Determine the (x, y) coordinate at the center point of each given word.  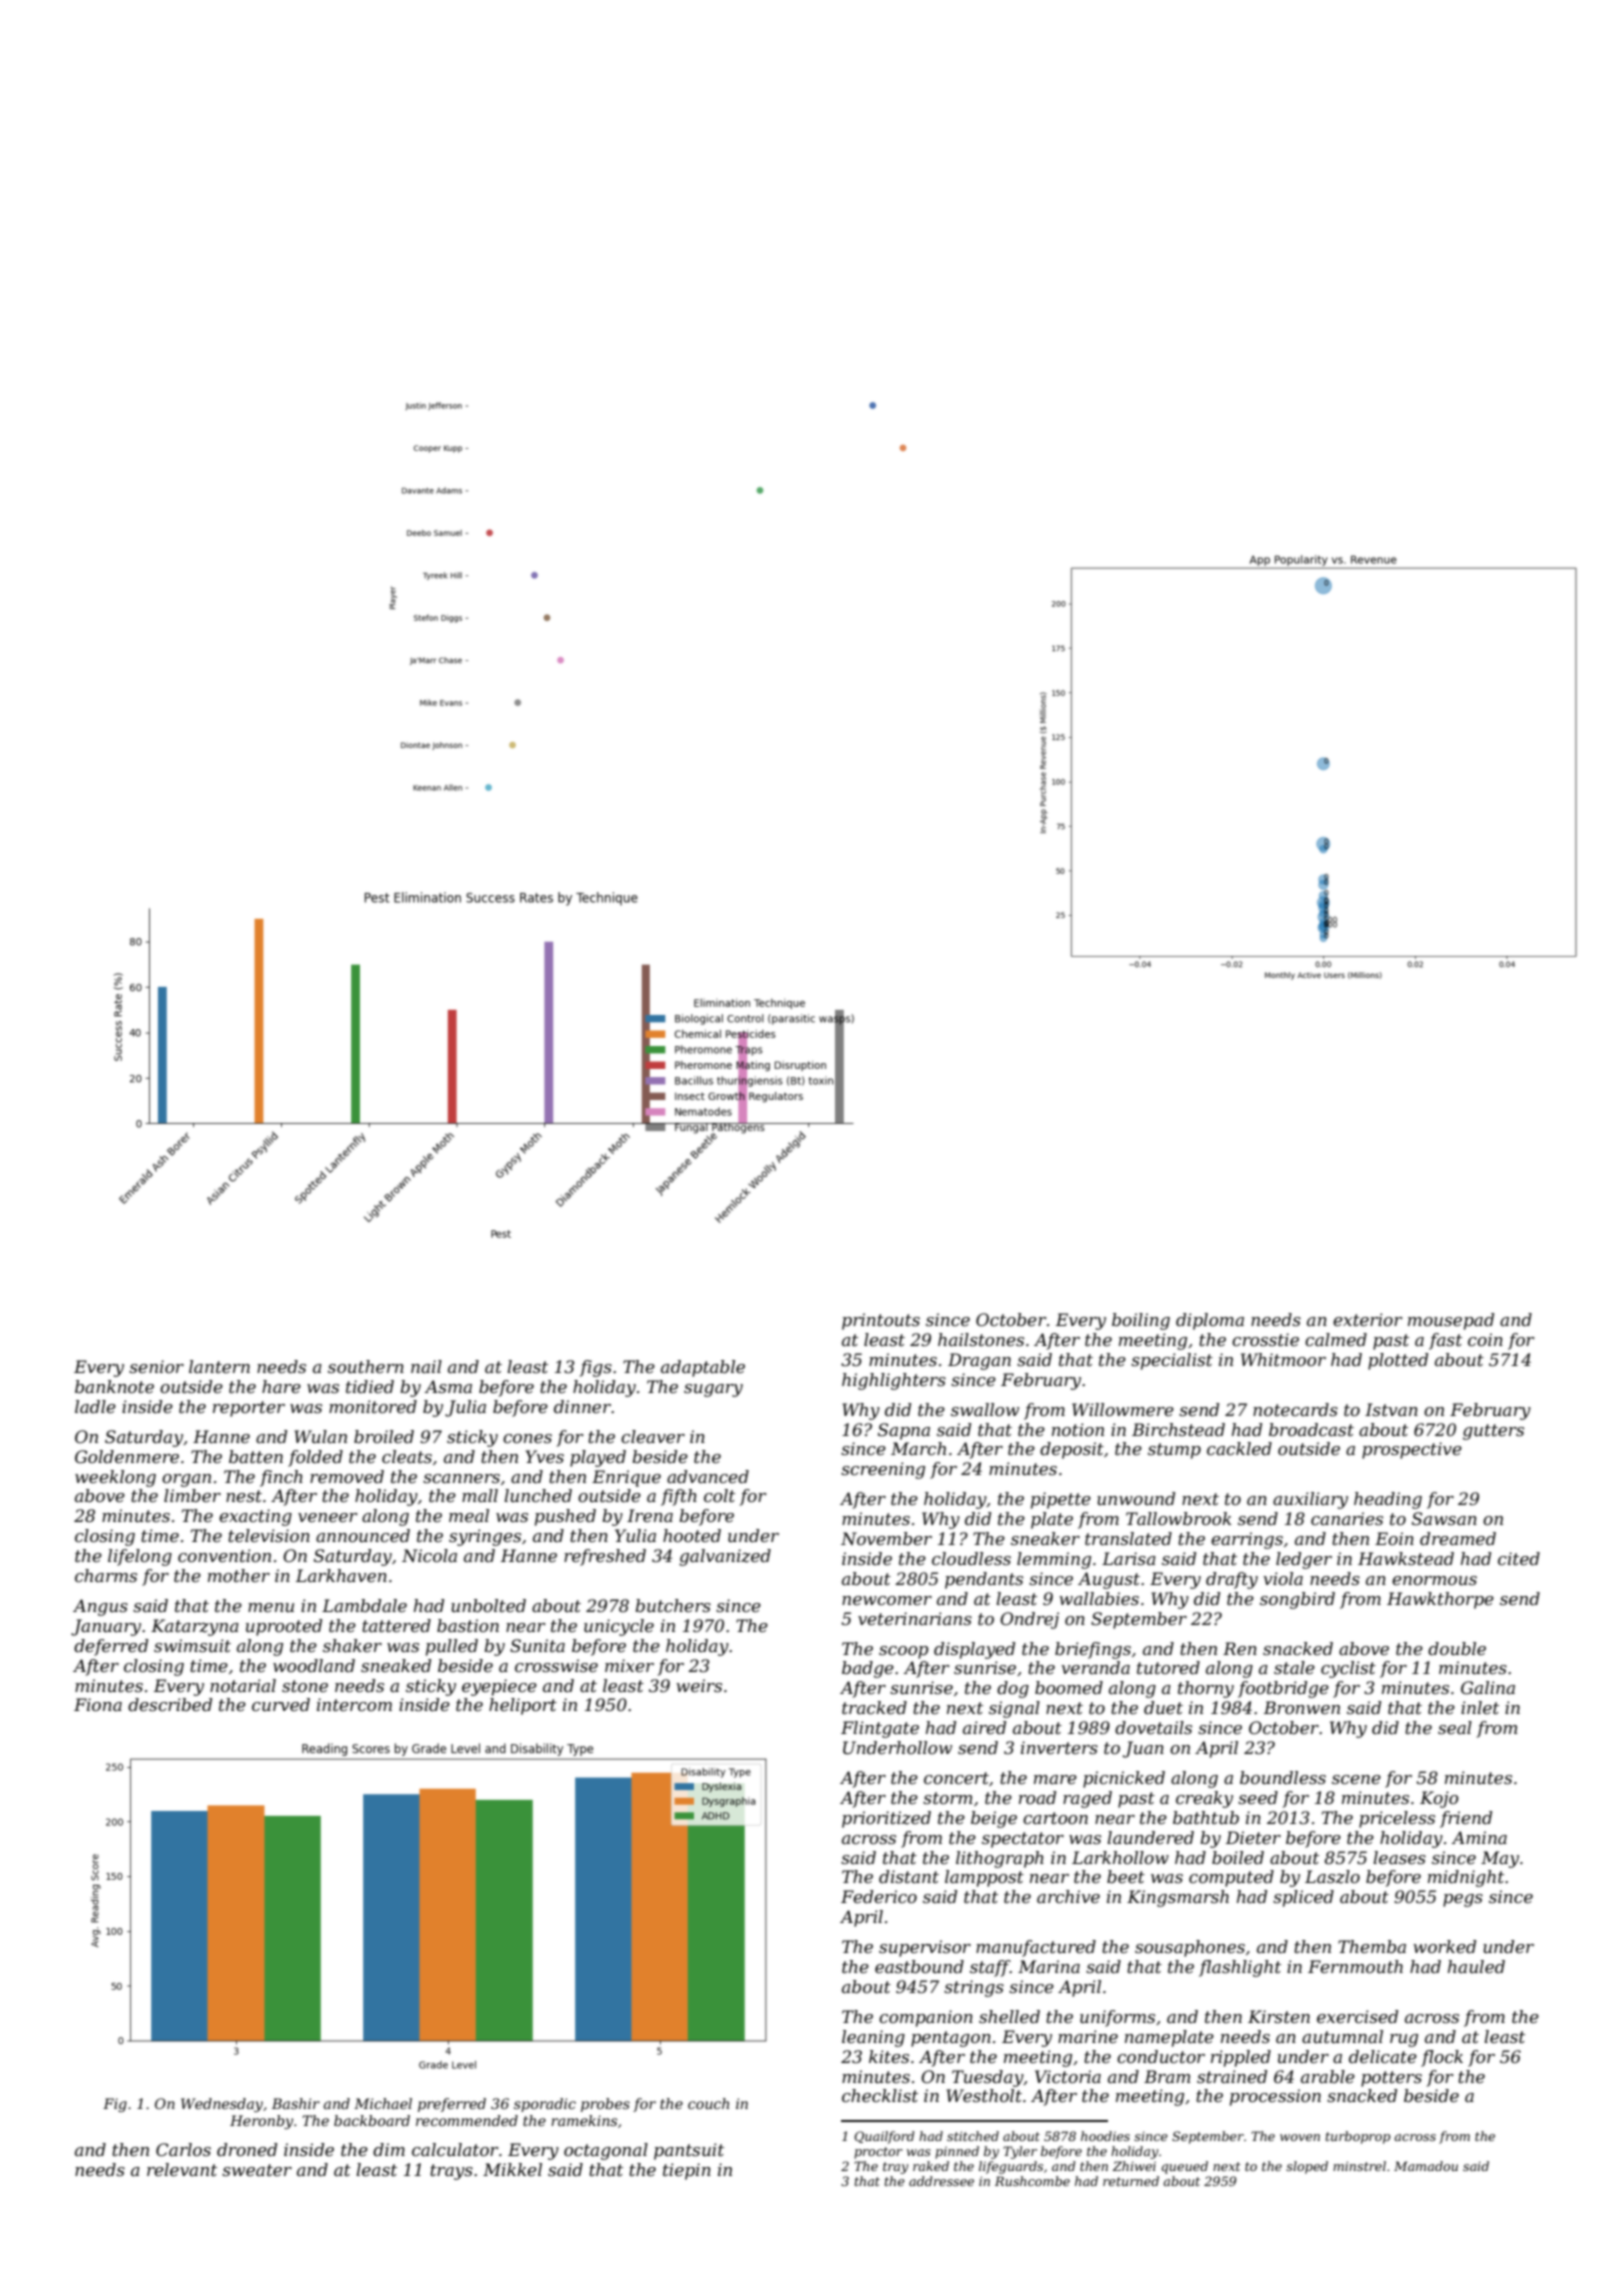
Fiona (98, 1704)
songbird (1297, 1600)
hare (281, 1386)
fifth (679, 1497)
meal (469, 1515)
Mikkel (512, 2169)
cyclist (1348, 1669)
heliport (523, 1706)
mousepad (1451, 1321)
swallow (985, 1409)
